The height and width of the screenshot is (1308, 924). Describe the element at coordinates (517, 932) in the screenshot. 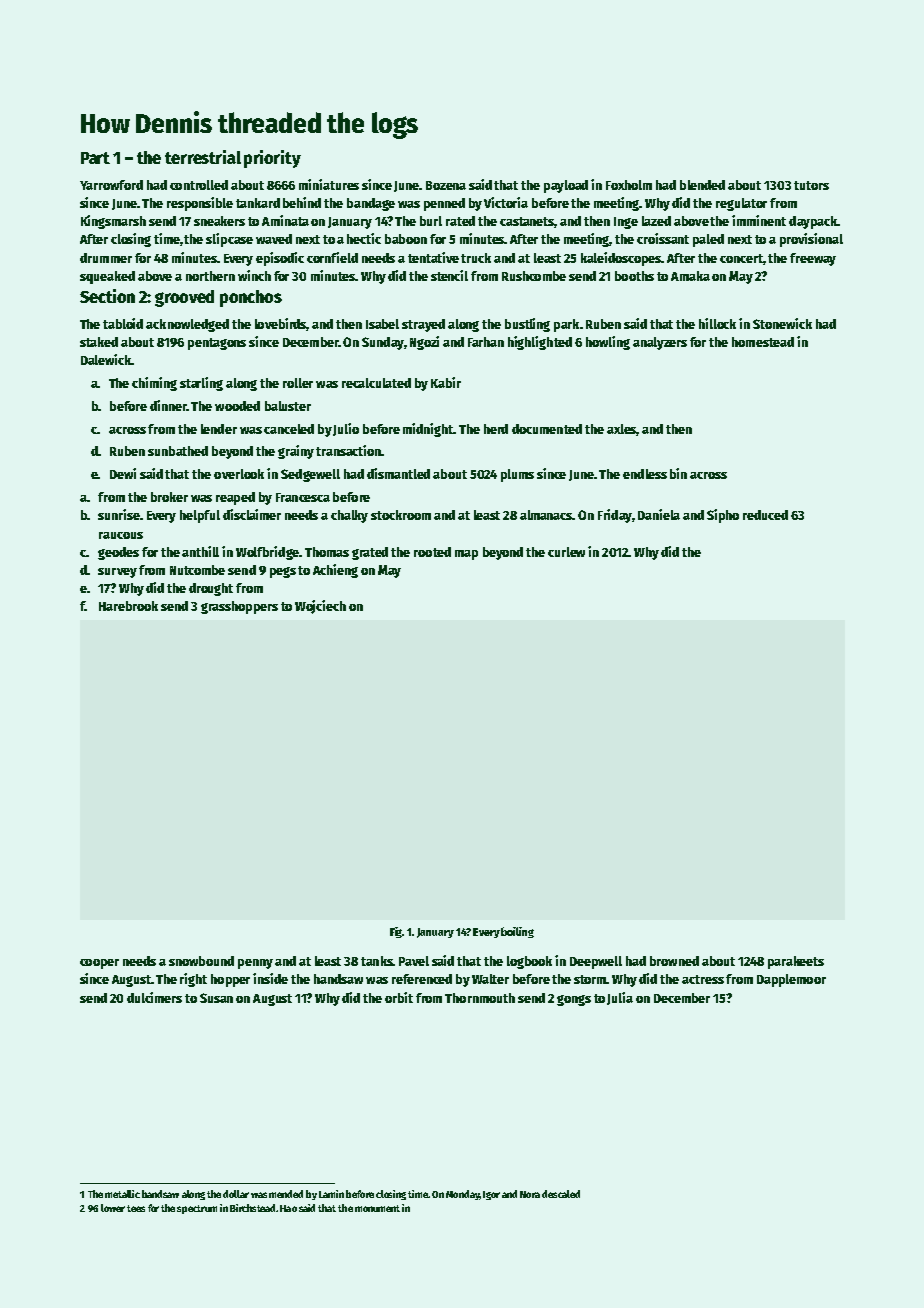

I see `boiling` at that location.
